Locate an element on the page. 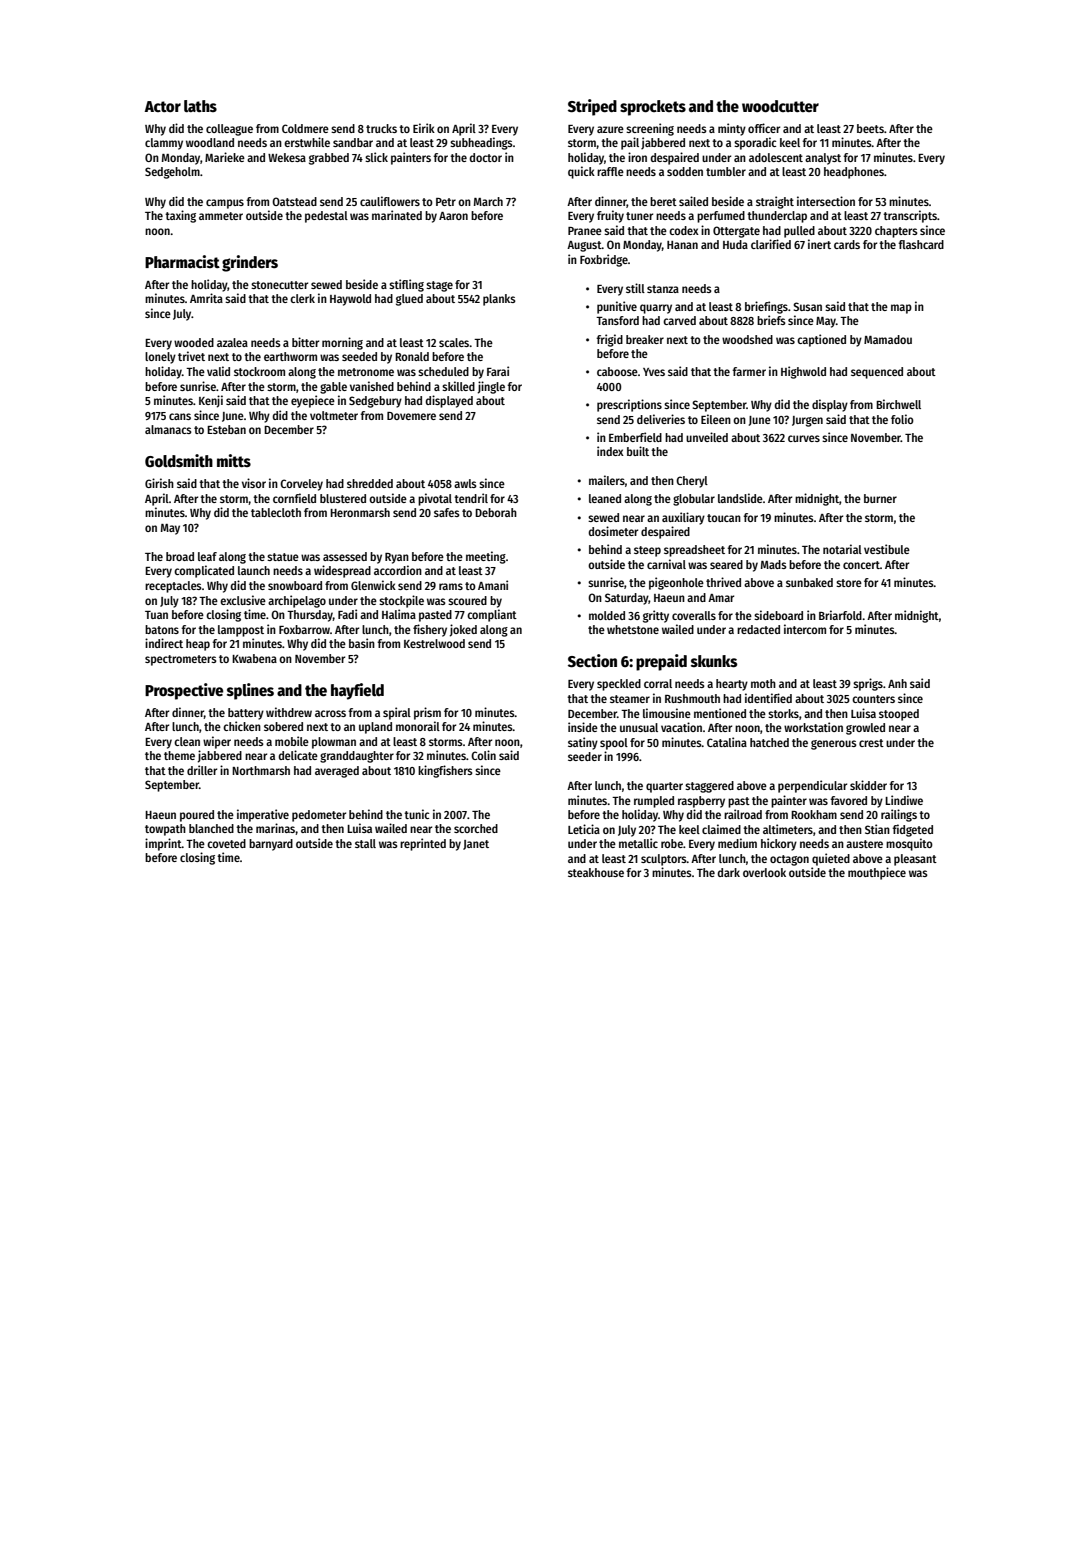  shredded is located at coordinates (370, 483).
